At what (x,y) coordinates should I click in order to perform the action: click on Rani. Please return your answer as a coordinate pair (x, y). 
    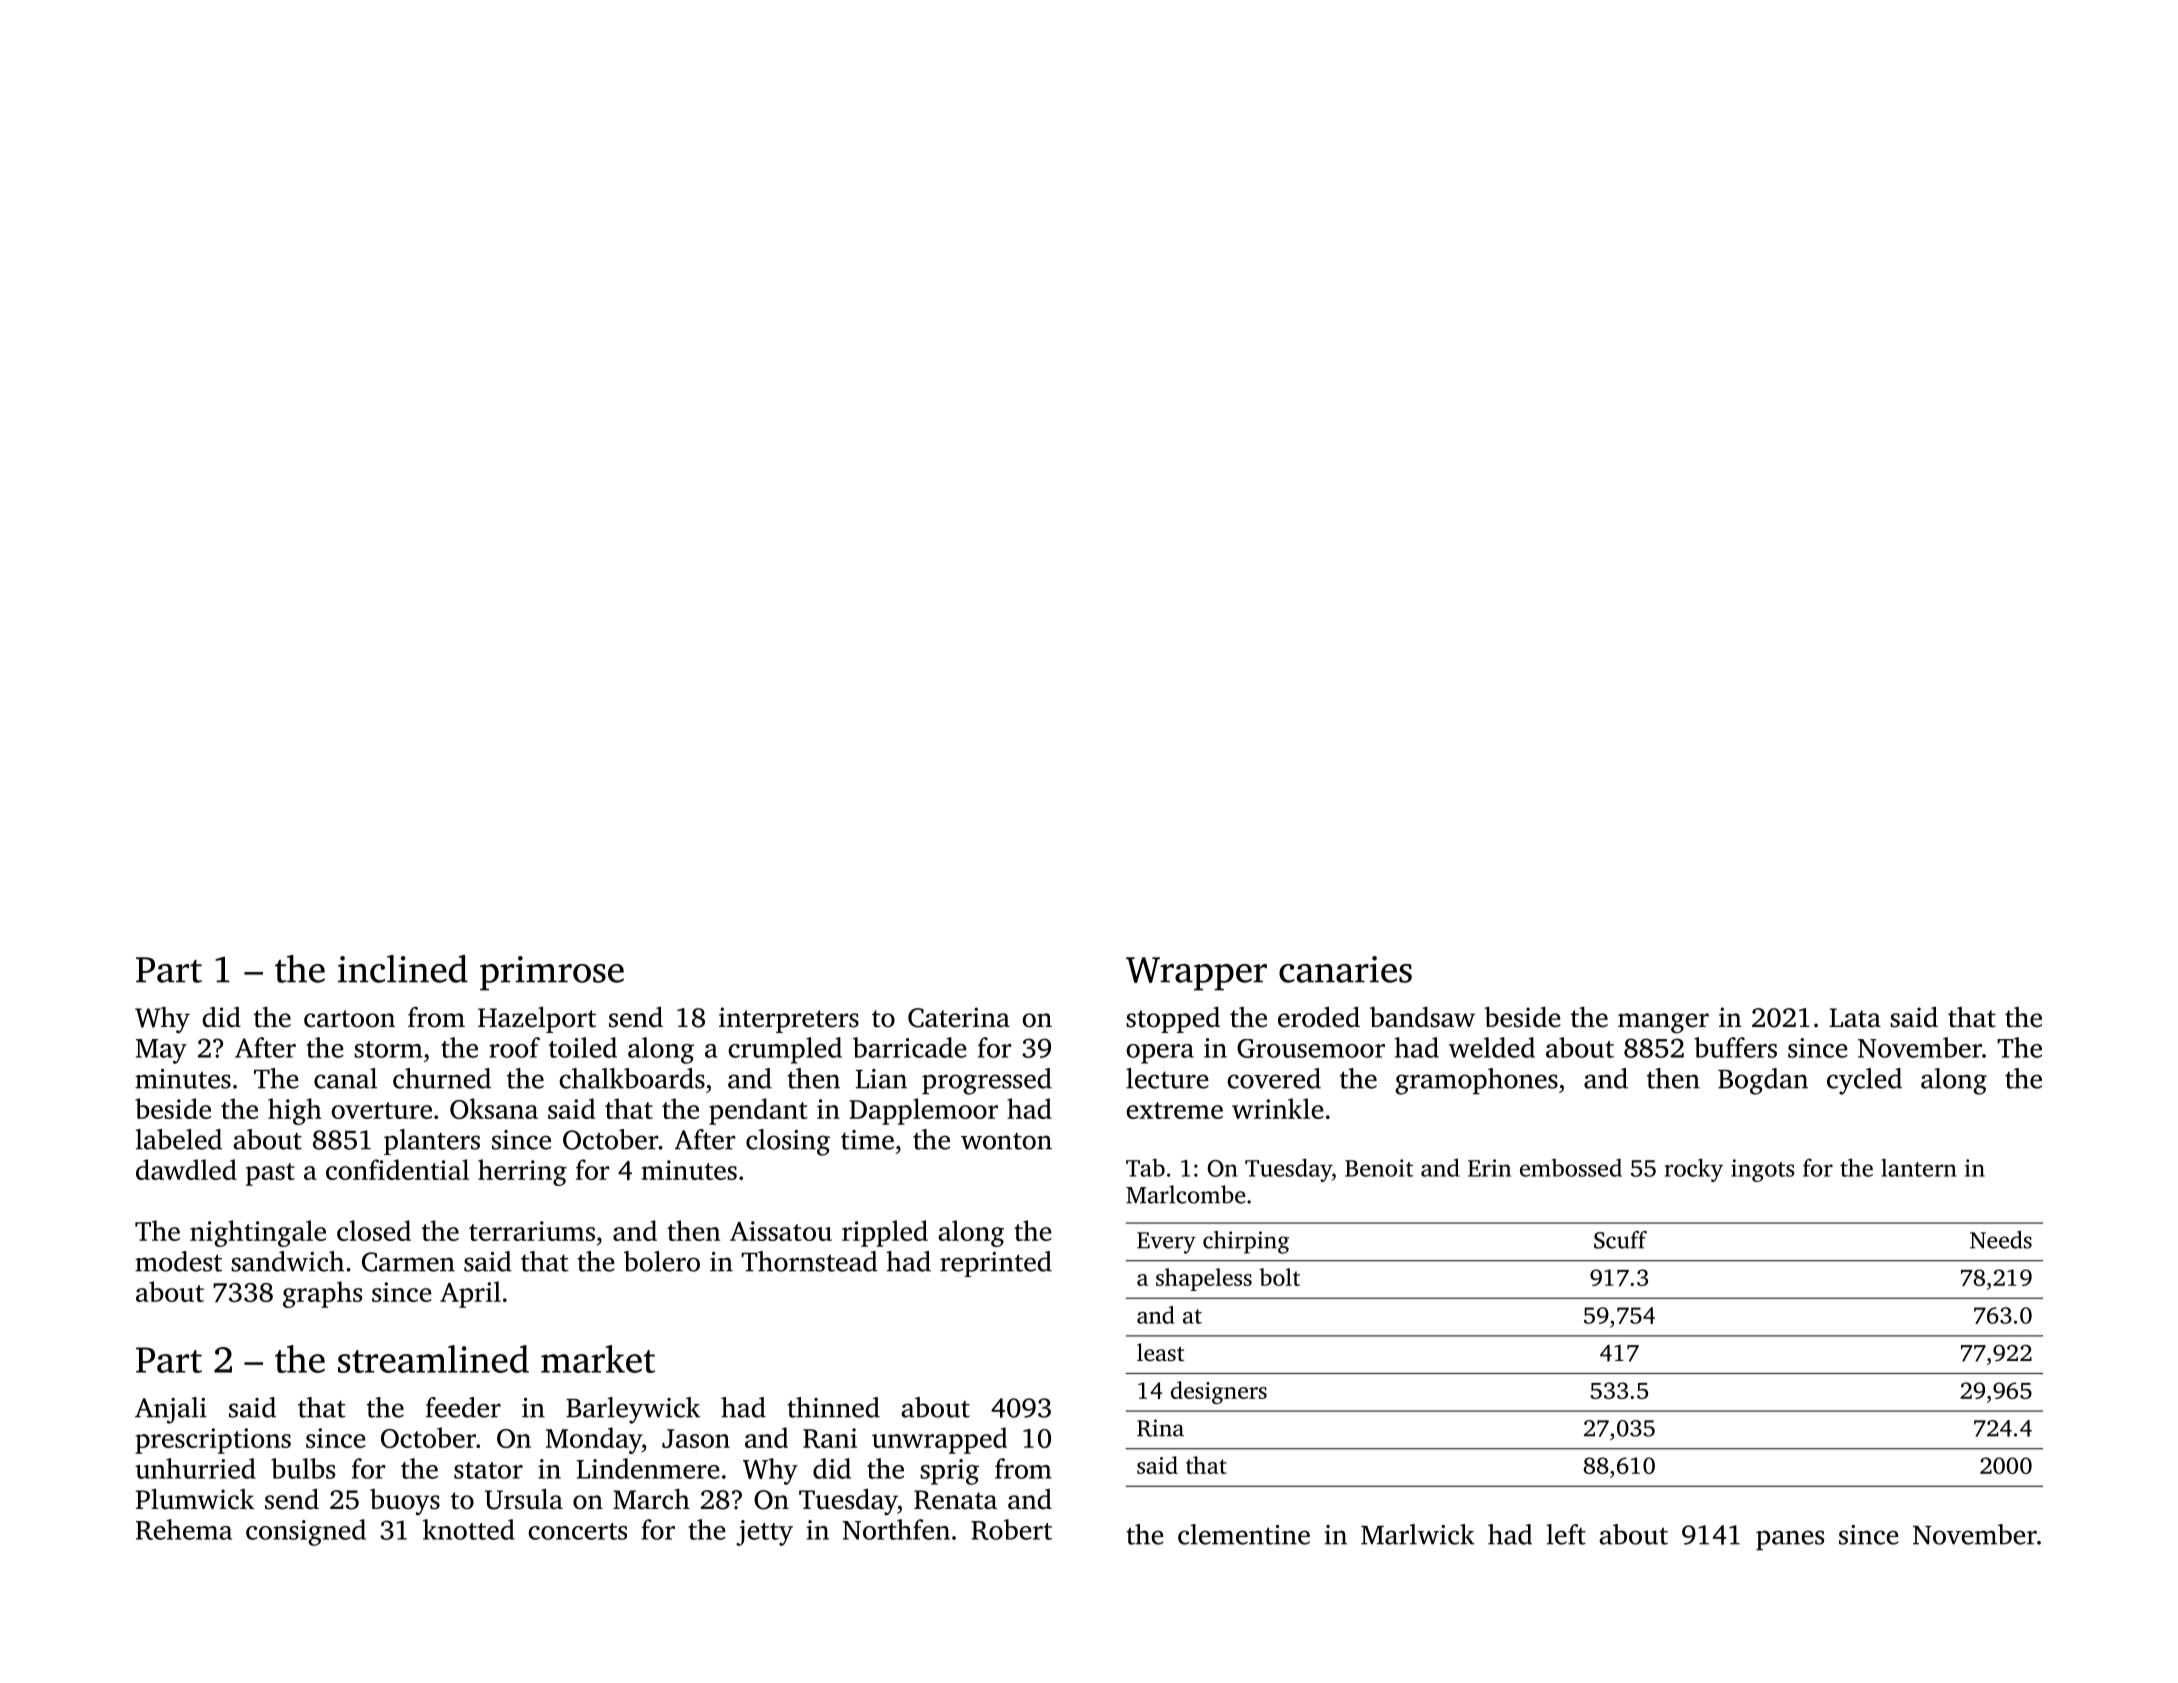
    Looking at the image, I should click on (830, 1438).
